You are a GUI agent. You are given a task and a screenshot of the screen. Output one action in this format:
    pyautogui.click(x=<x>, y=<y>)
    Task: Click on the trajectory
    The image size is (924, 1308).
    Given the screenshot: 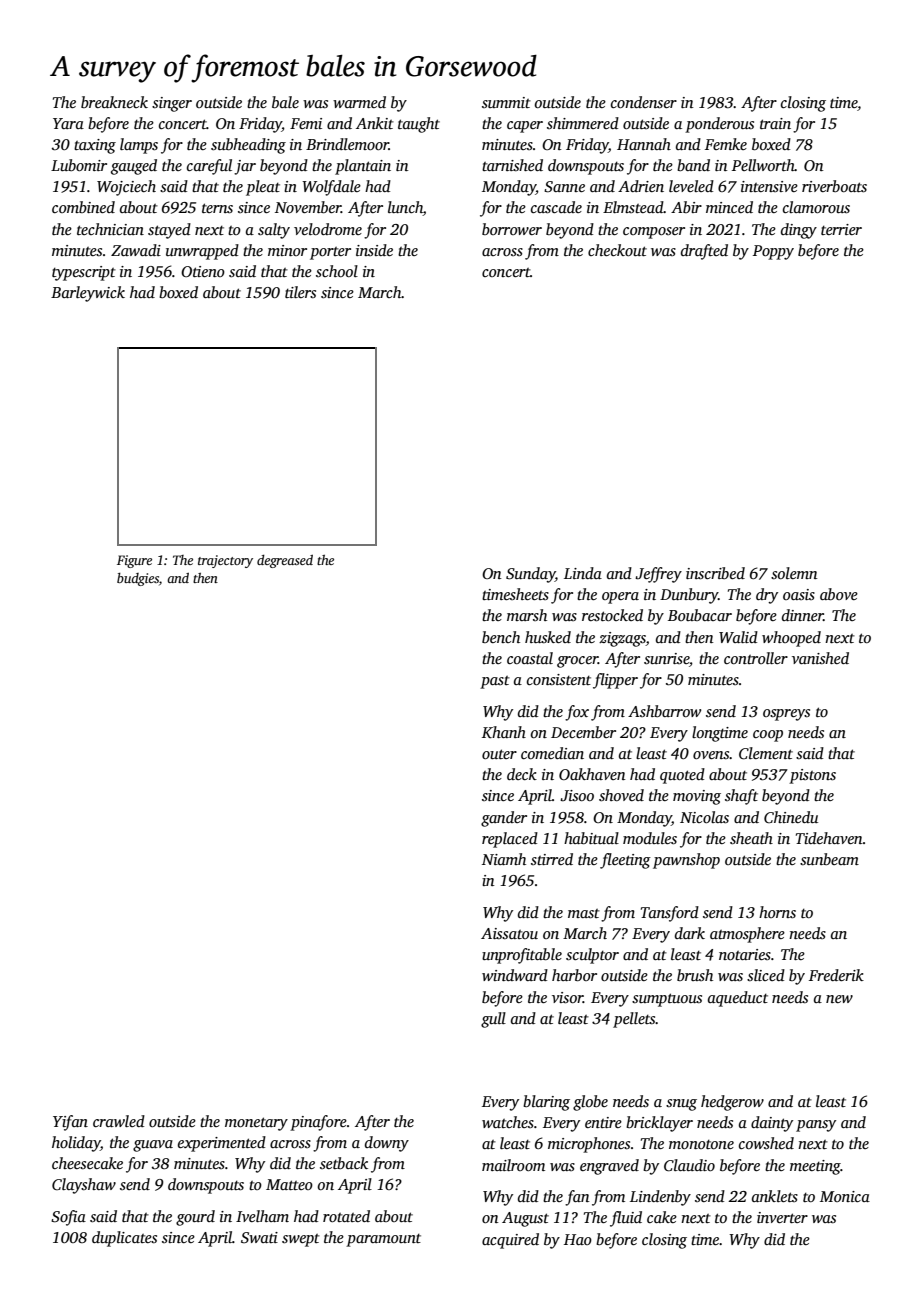 What is the action you would take?
    pyautogui.click(x=225, y=561)
